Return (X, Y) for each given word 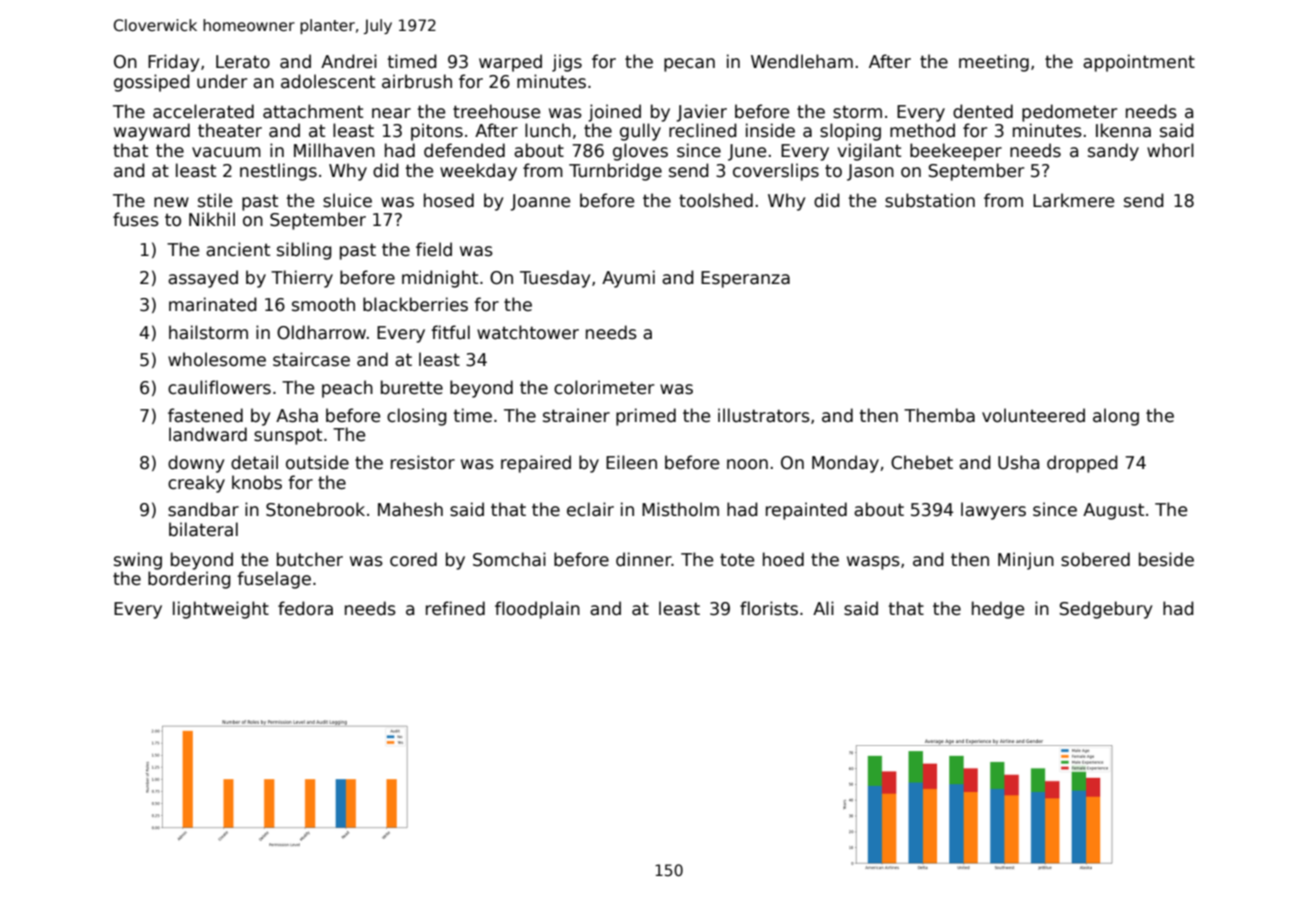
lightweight (221, 610)
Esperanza (745, 279)
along (1116, 417)
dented (983, 111)
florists (769, 608)
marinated (213, 304)
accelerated (203, 111)
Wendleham (802, 61)
